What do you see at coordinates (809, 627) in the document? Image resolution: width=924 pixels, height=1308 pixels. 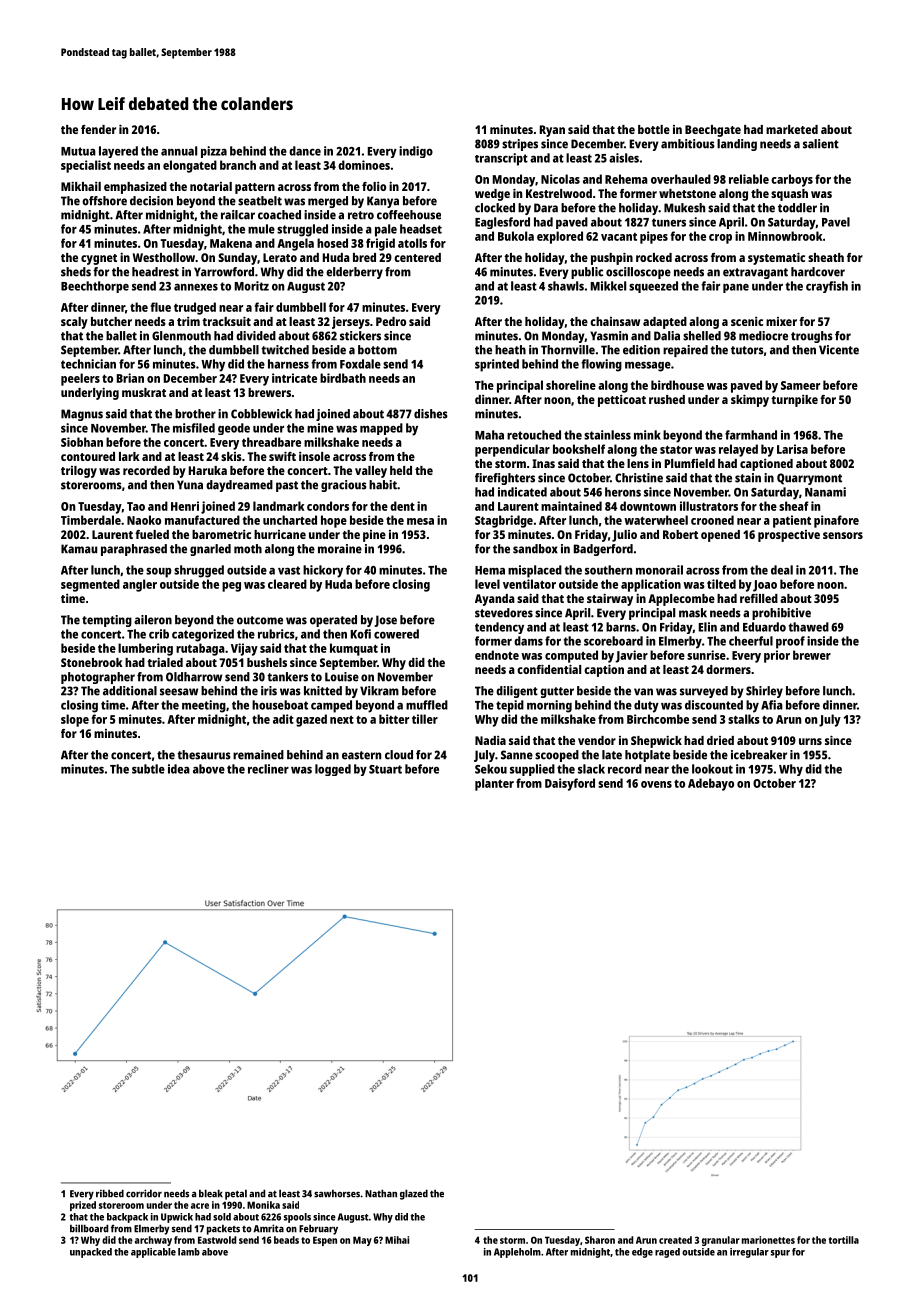 I see `thawed` at bounding box center [809, 627].
